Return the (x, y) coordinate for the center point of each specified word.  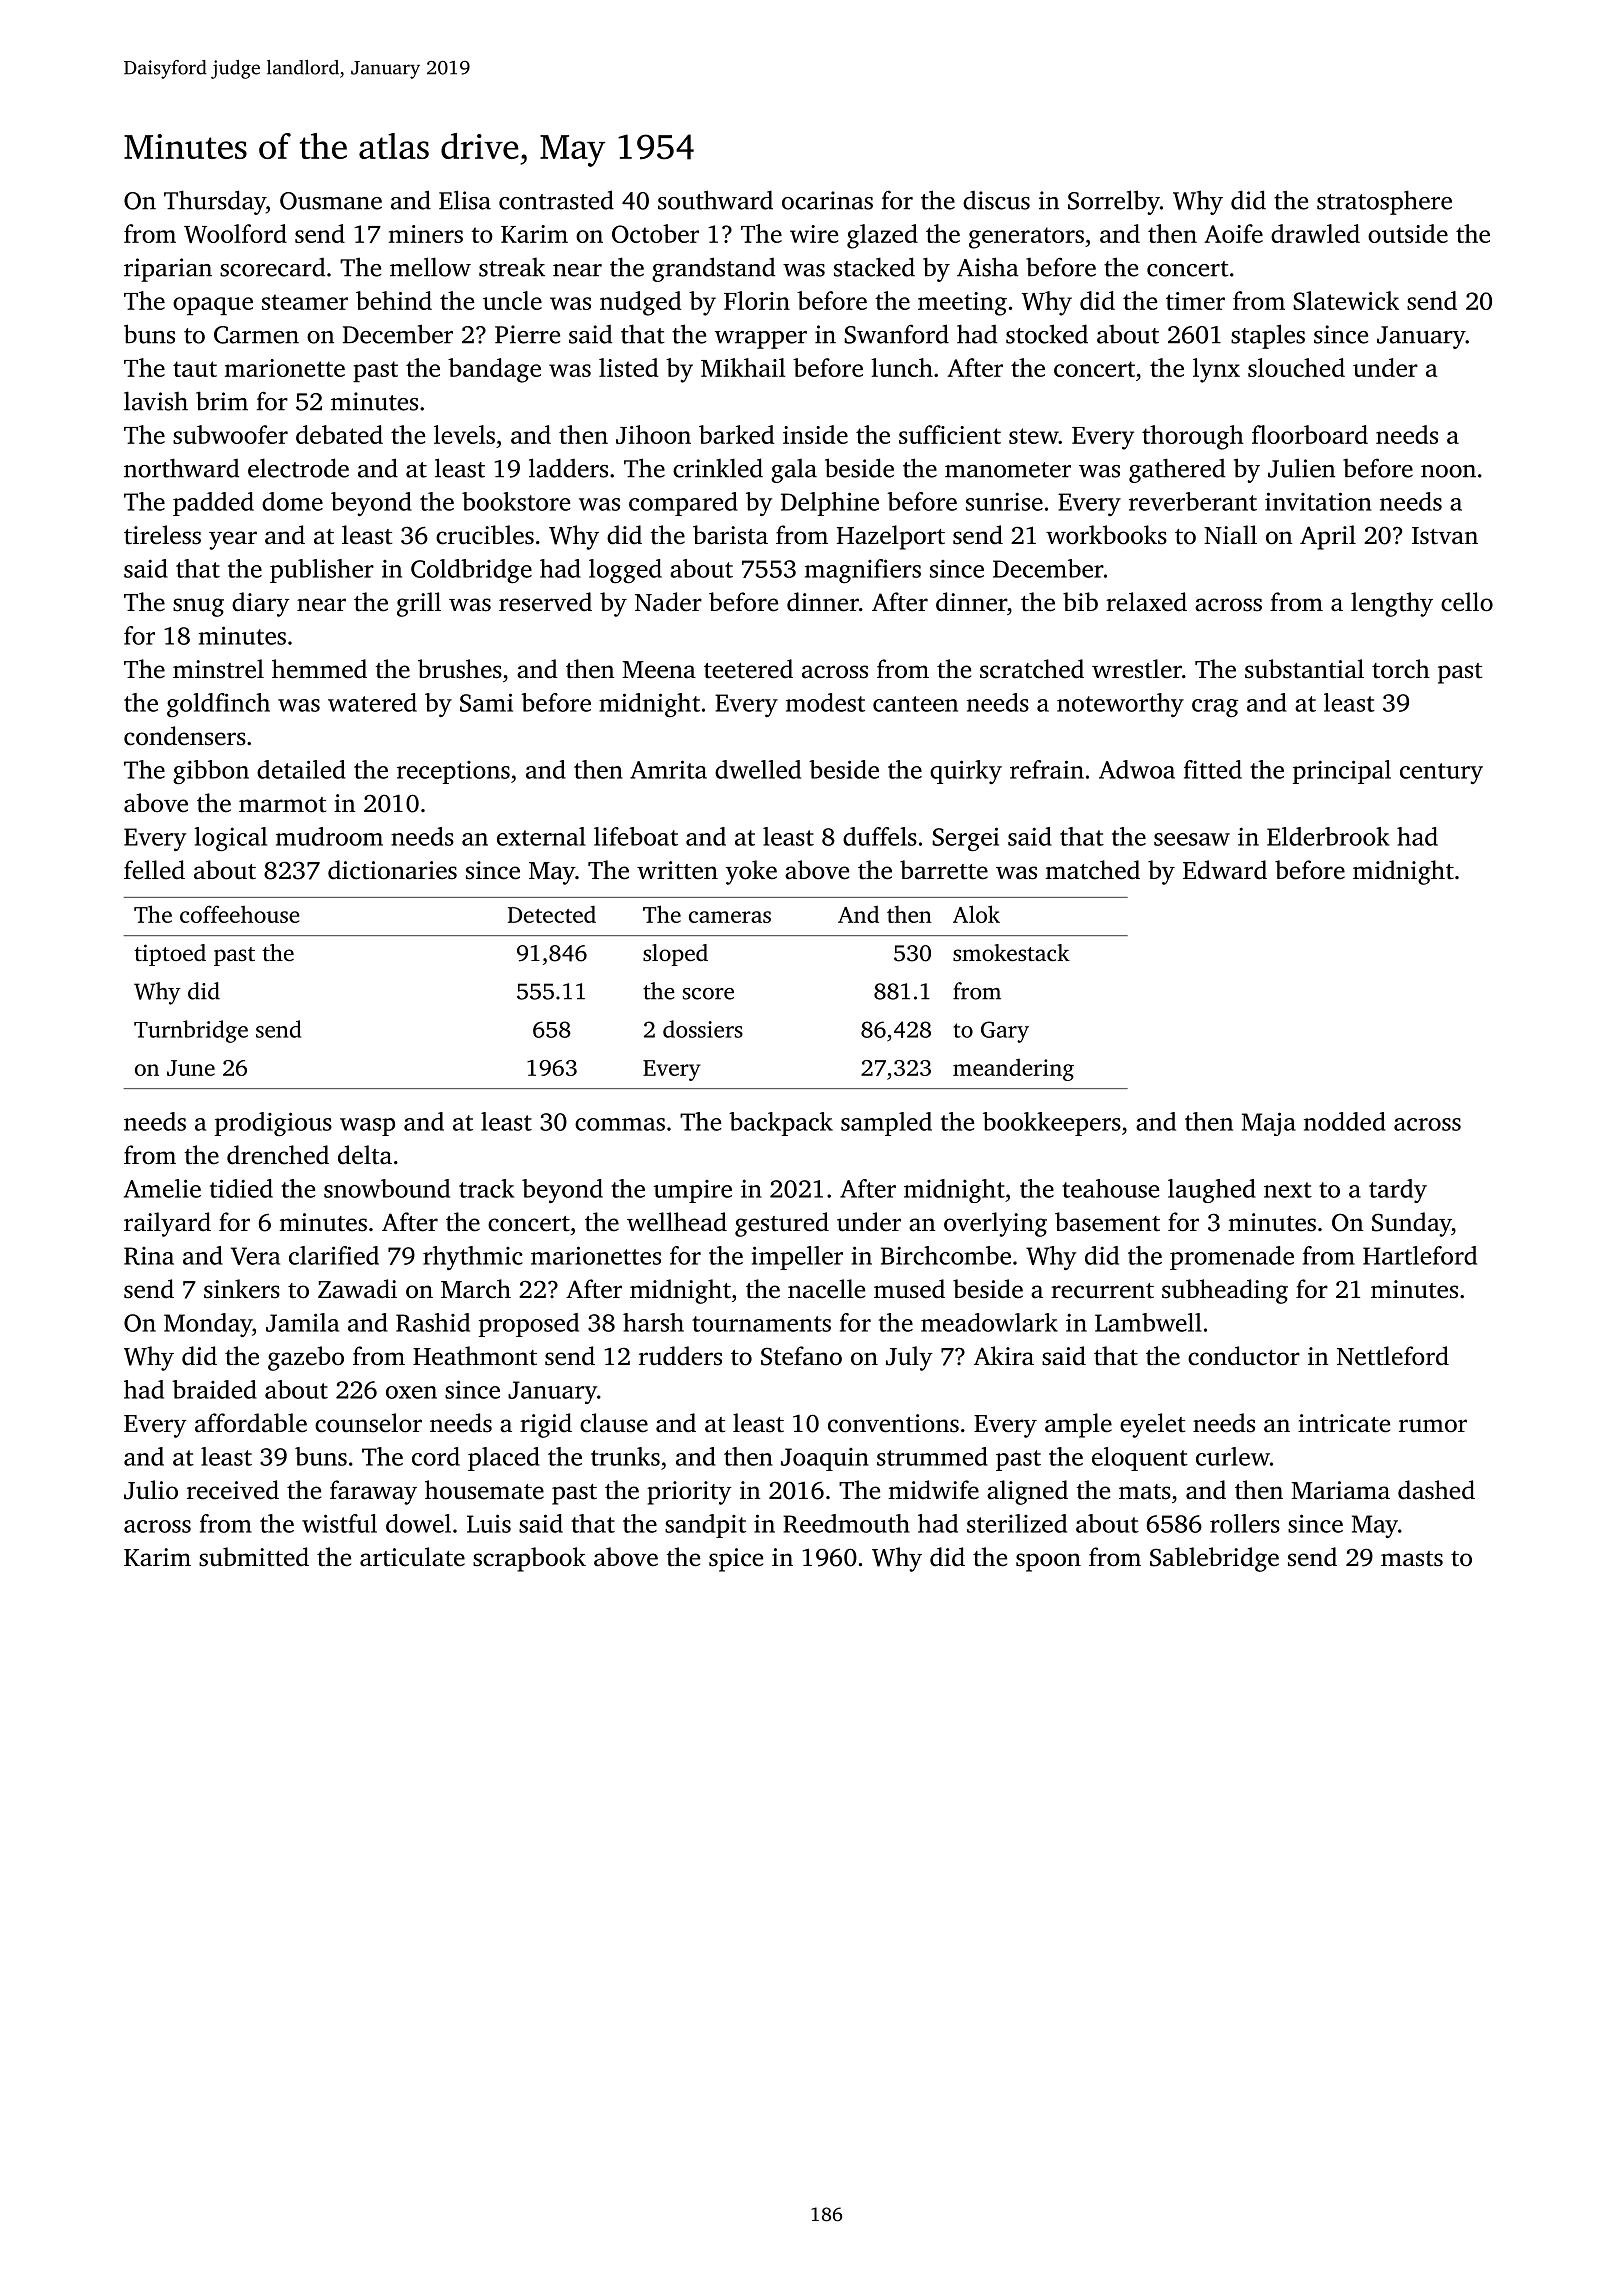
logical (230, 839)
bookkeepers (1052, 1124)
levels (464, 434)
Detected (552, 914)
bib (1080, 601)
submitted (254, 1557)
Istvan (1445, 536)
